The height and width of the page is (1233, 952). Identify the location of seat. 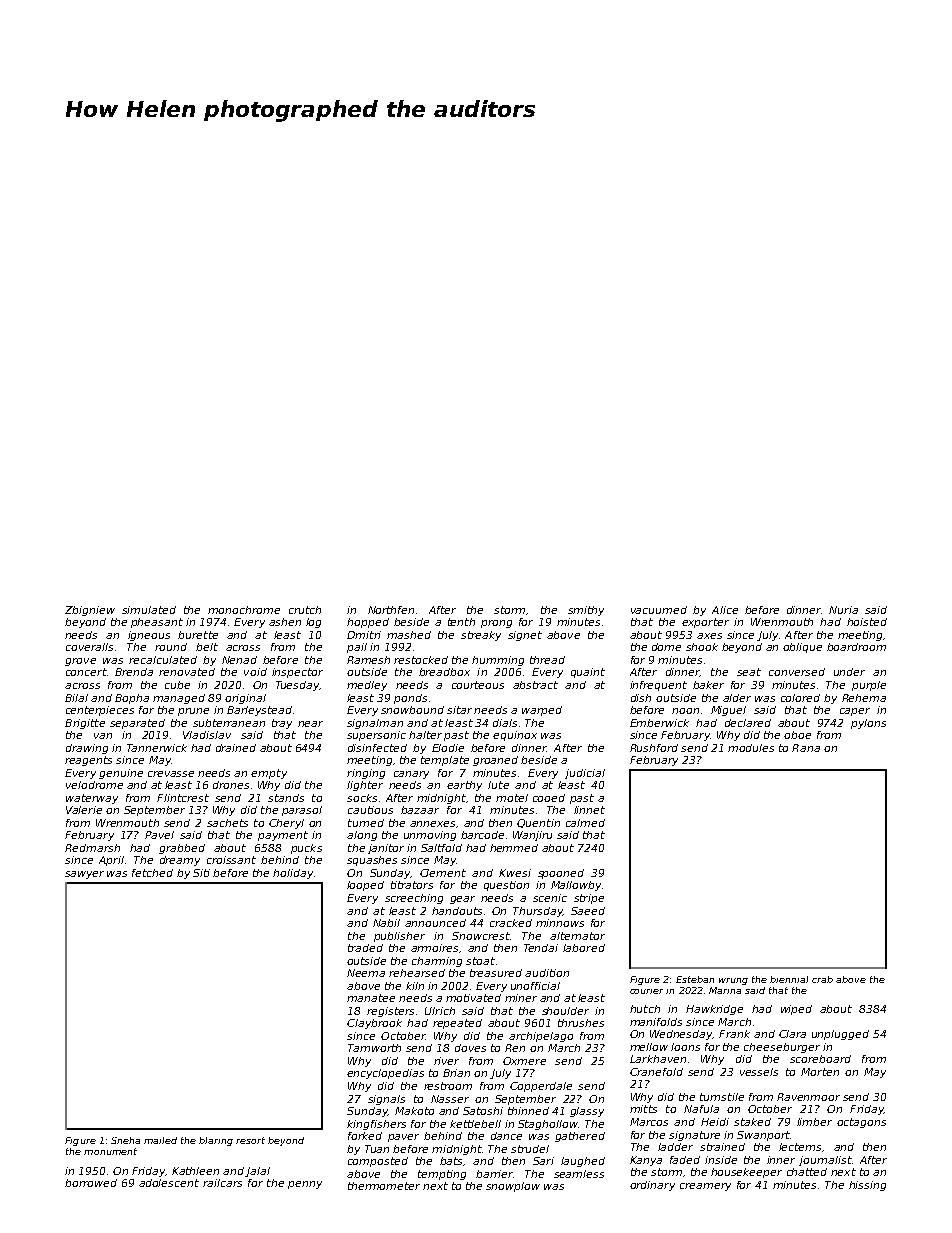
(749, 672).
